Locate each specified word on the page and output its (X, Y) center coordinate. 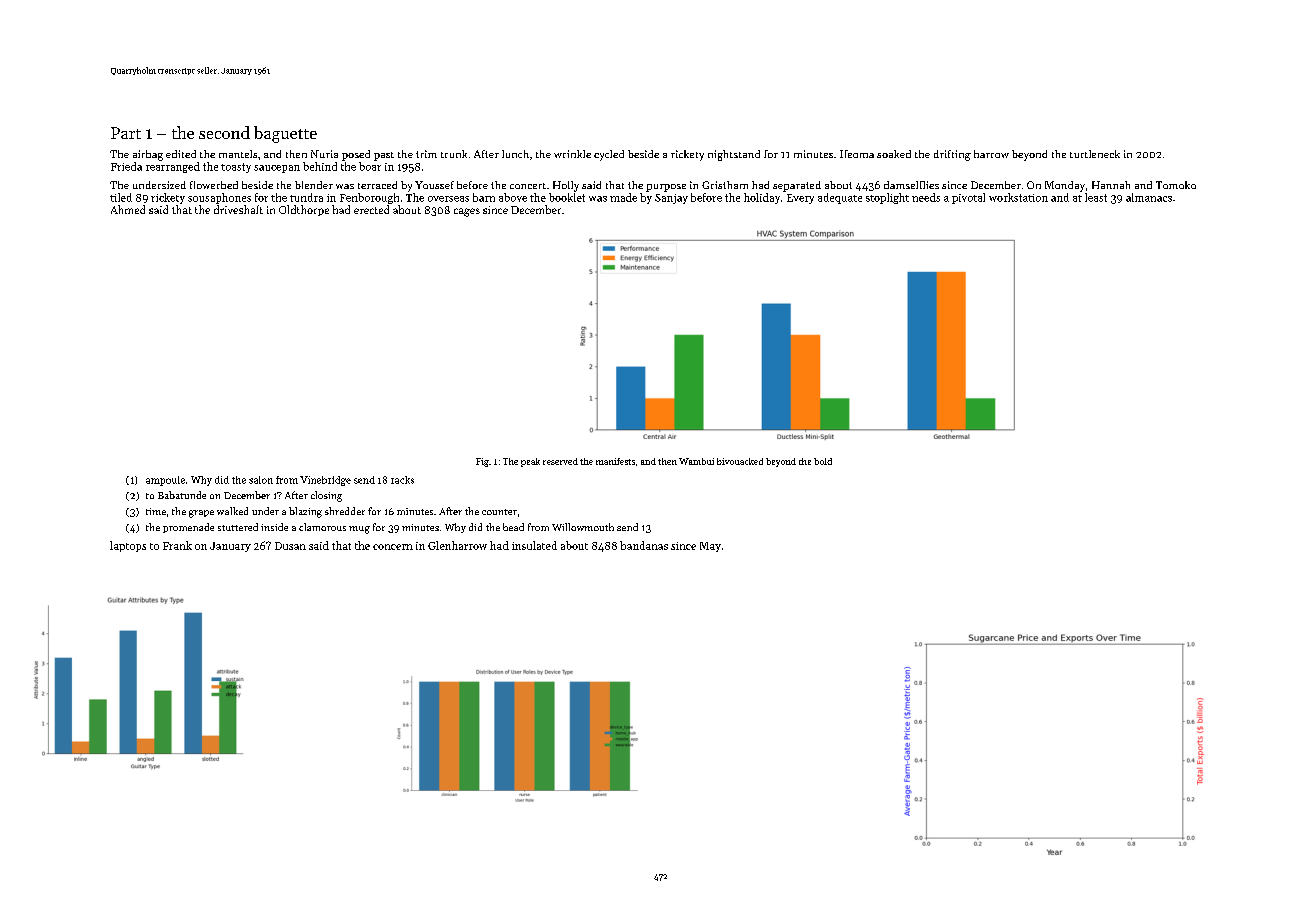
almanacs (1149, 197)
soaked (894, 154)
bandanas (644, 545)
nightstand (734, 155)
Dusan (290, 546)
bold (823, 461)
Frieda (126, 166)
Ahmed (128, 209)
